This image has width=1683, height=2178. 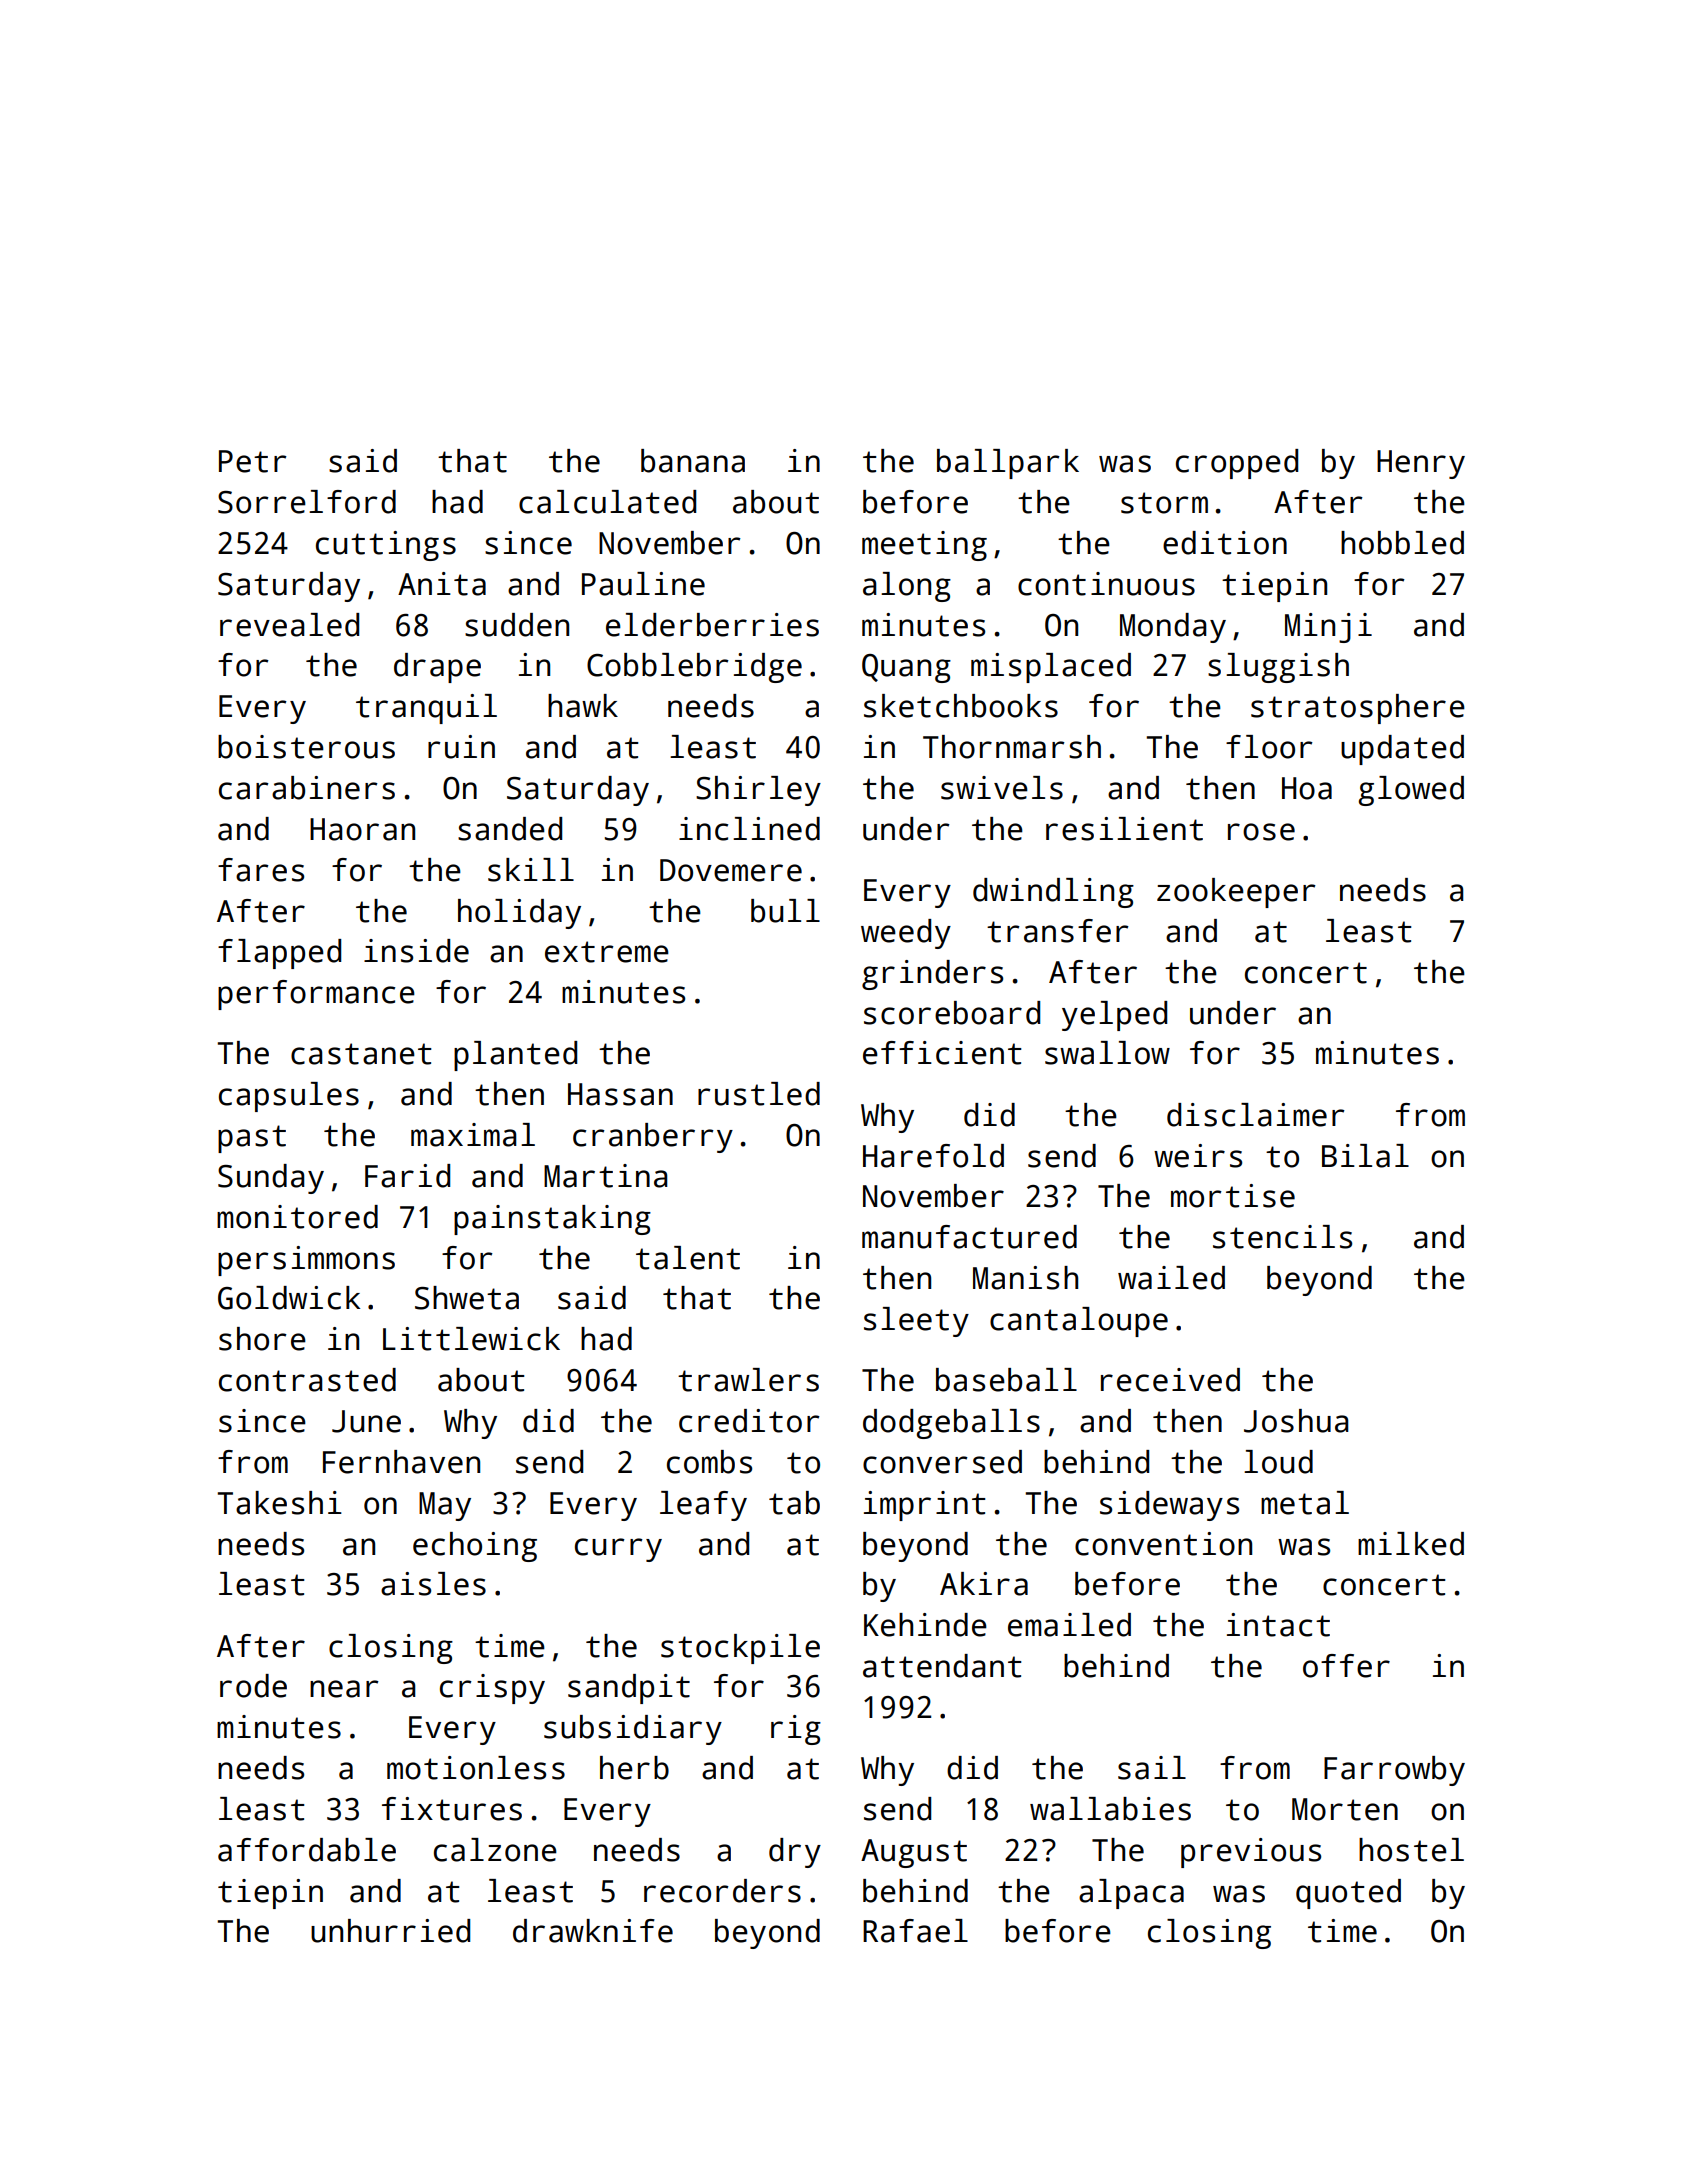 I want to click on painstaking, so click(x=552, y=1220).
